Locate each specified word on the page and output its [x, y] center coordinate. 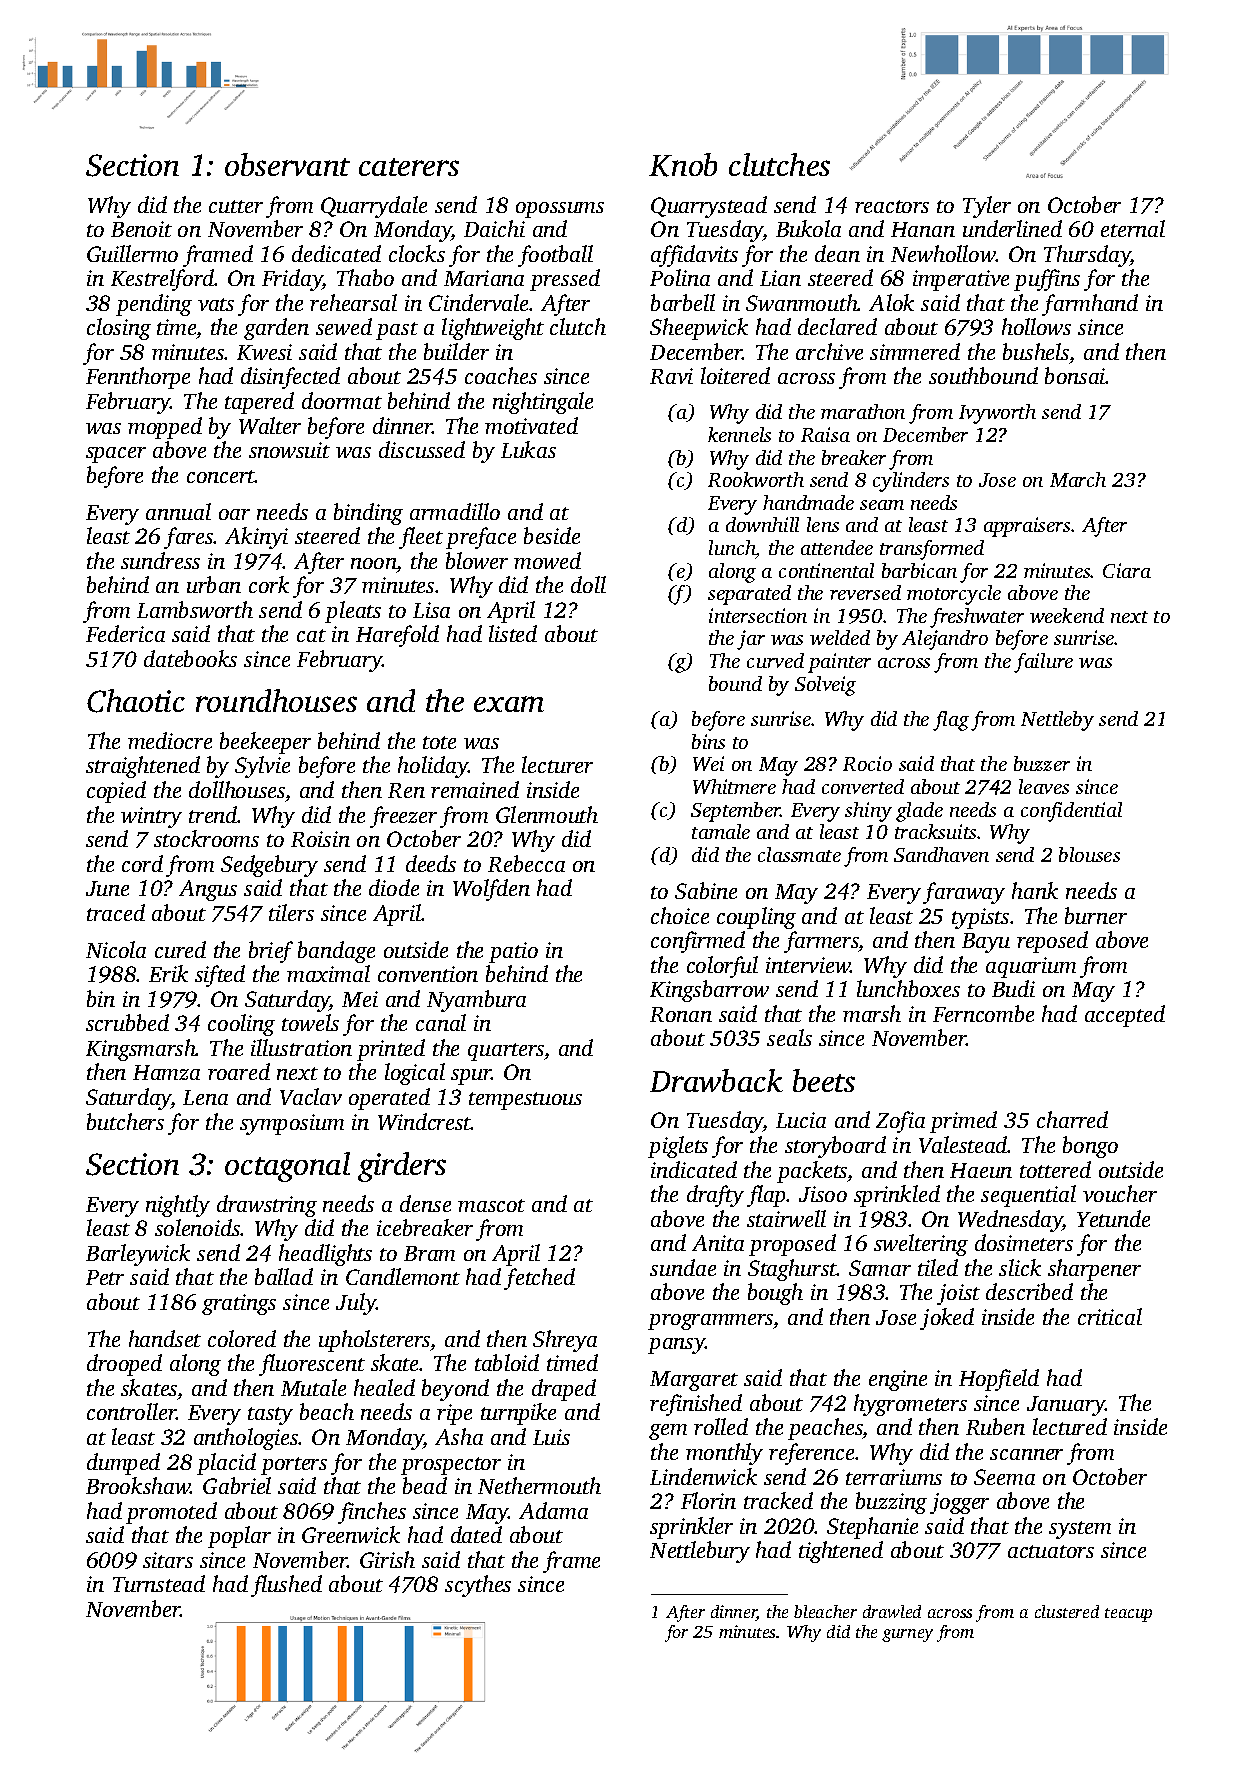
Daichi [494, 228]
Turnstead [159, 1583]
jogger [959, 1503]
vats [216, 304]
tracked [778, 1500]
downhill [762, 524]
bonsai [1075, 375]
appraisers [1027, 527]
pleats [353, 612]
